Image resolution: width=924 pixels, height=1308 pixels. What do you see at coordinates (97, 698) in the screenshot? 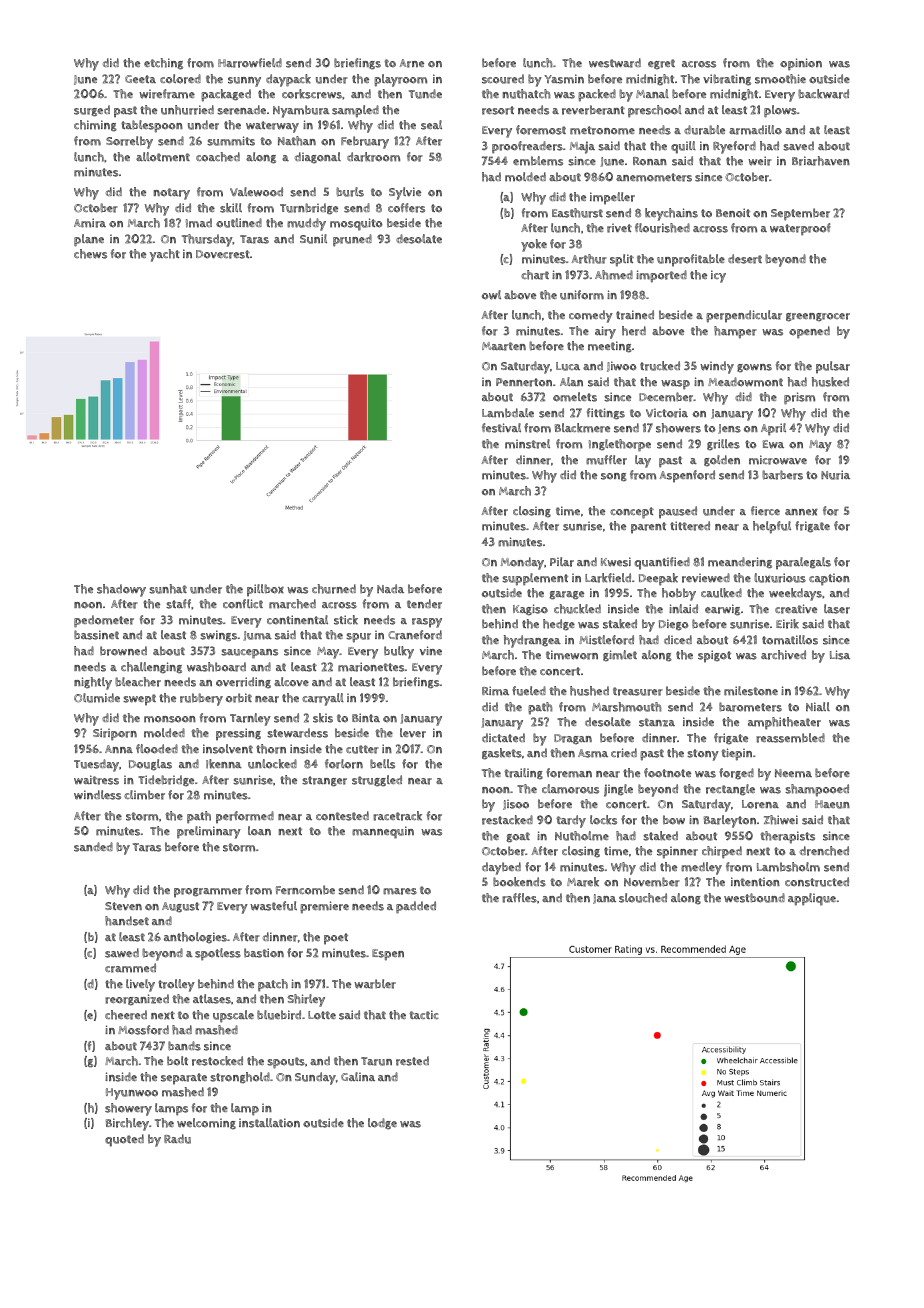
I see `Olumide` at bounding box center [97, 698].
